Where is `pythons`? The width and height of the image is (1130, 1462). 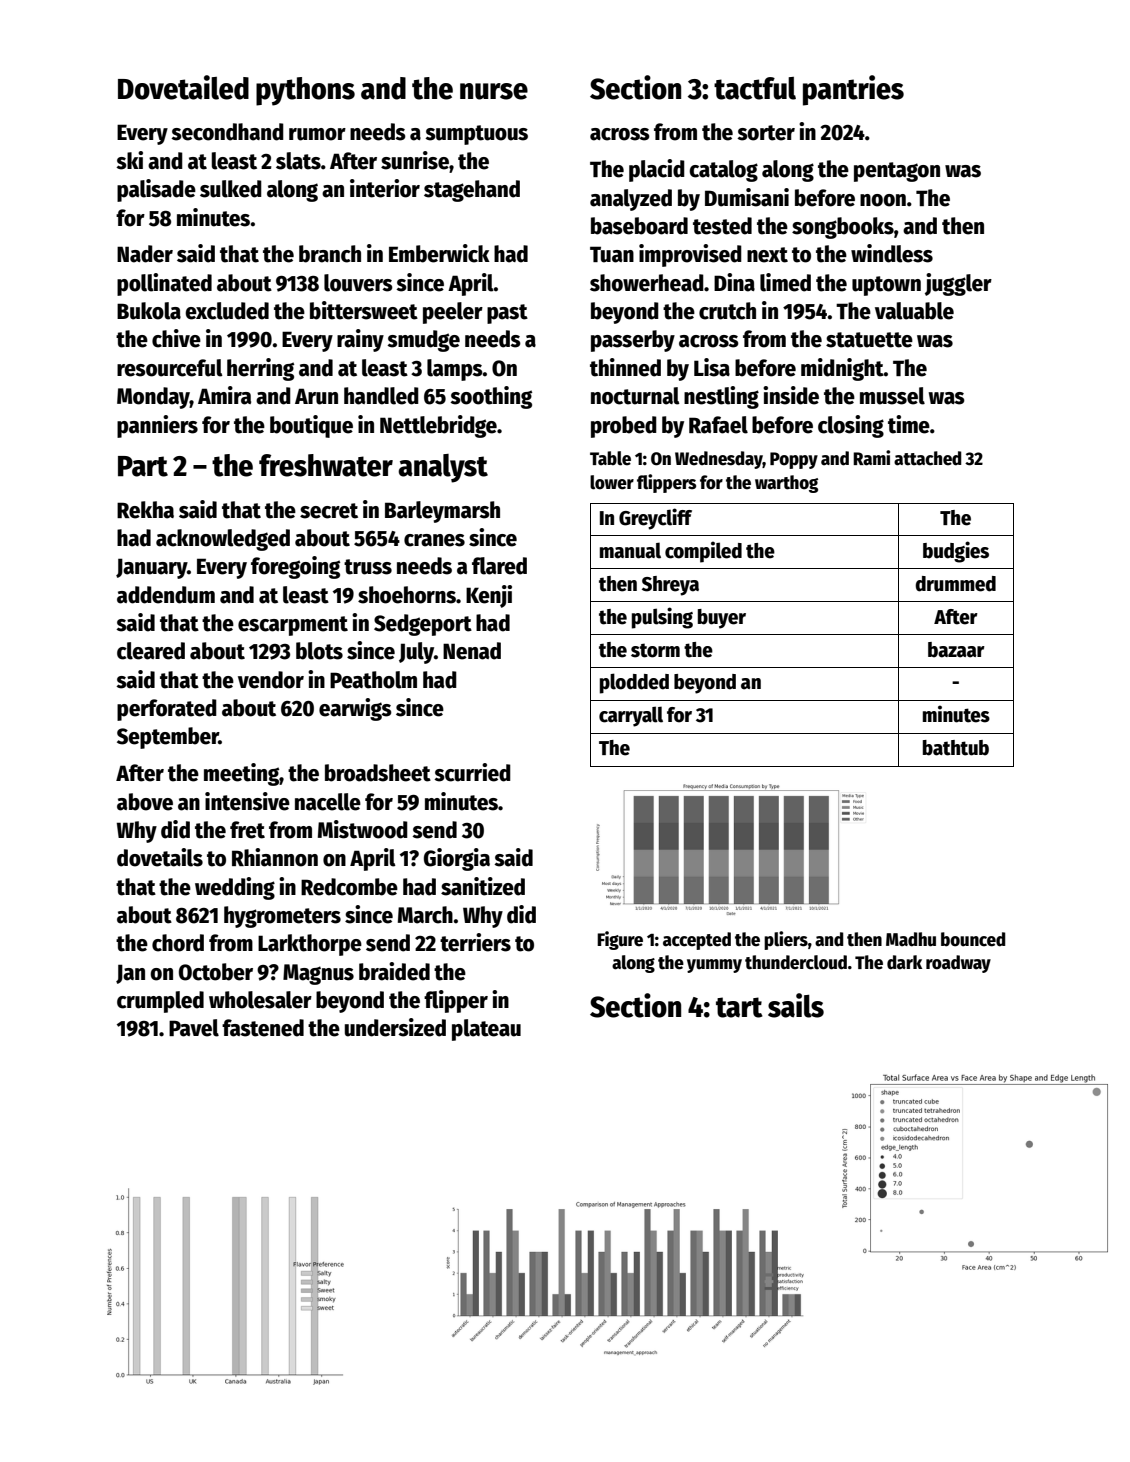 pythons is located at coordinates (305, 91).
